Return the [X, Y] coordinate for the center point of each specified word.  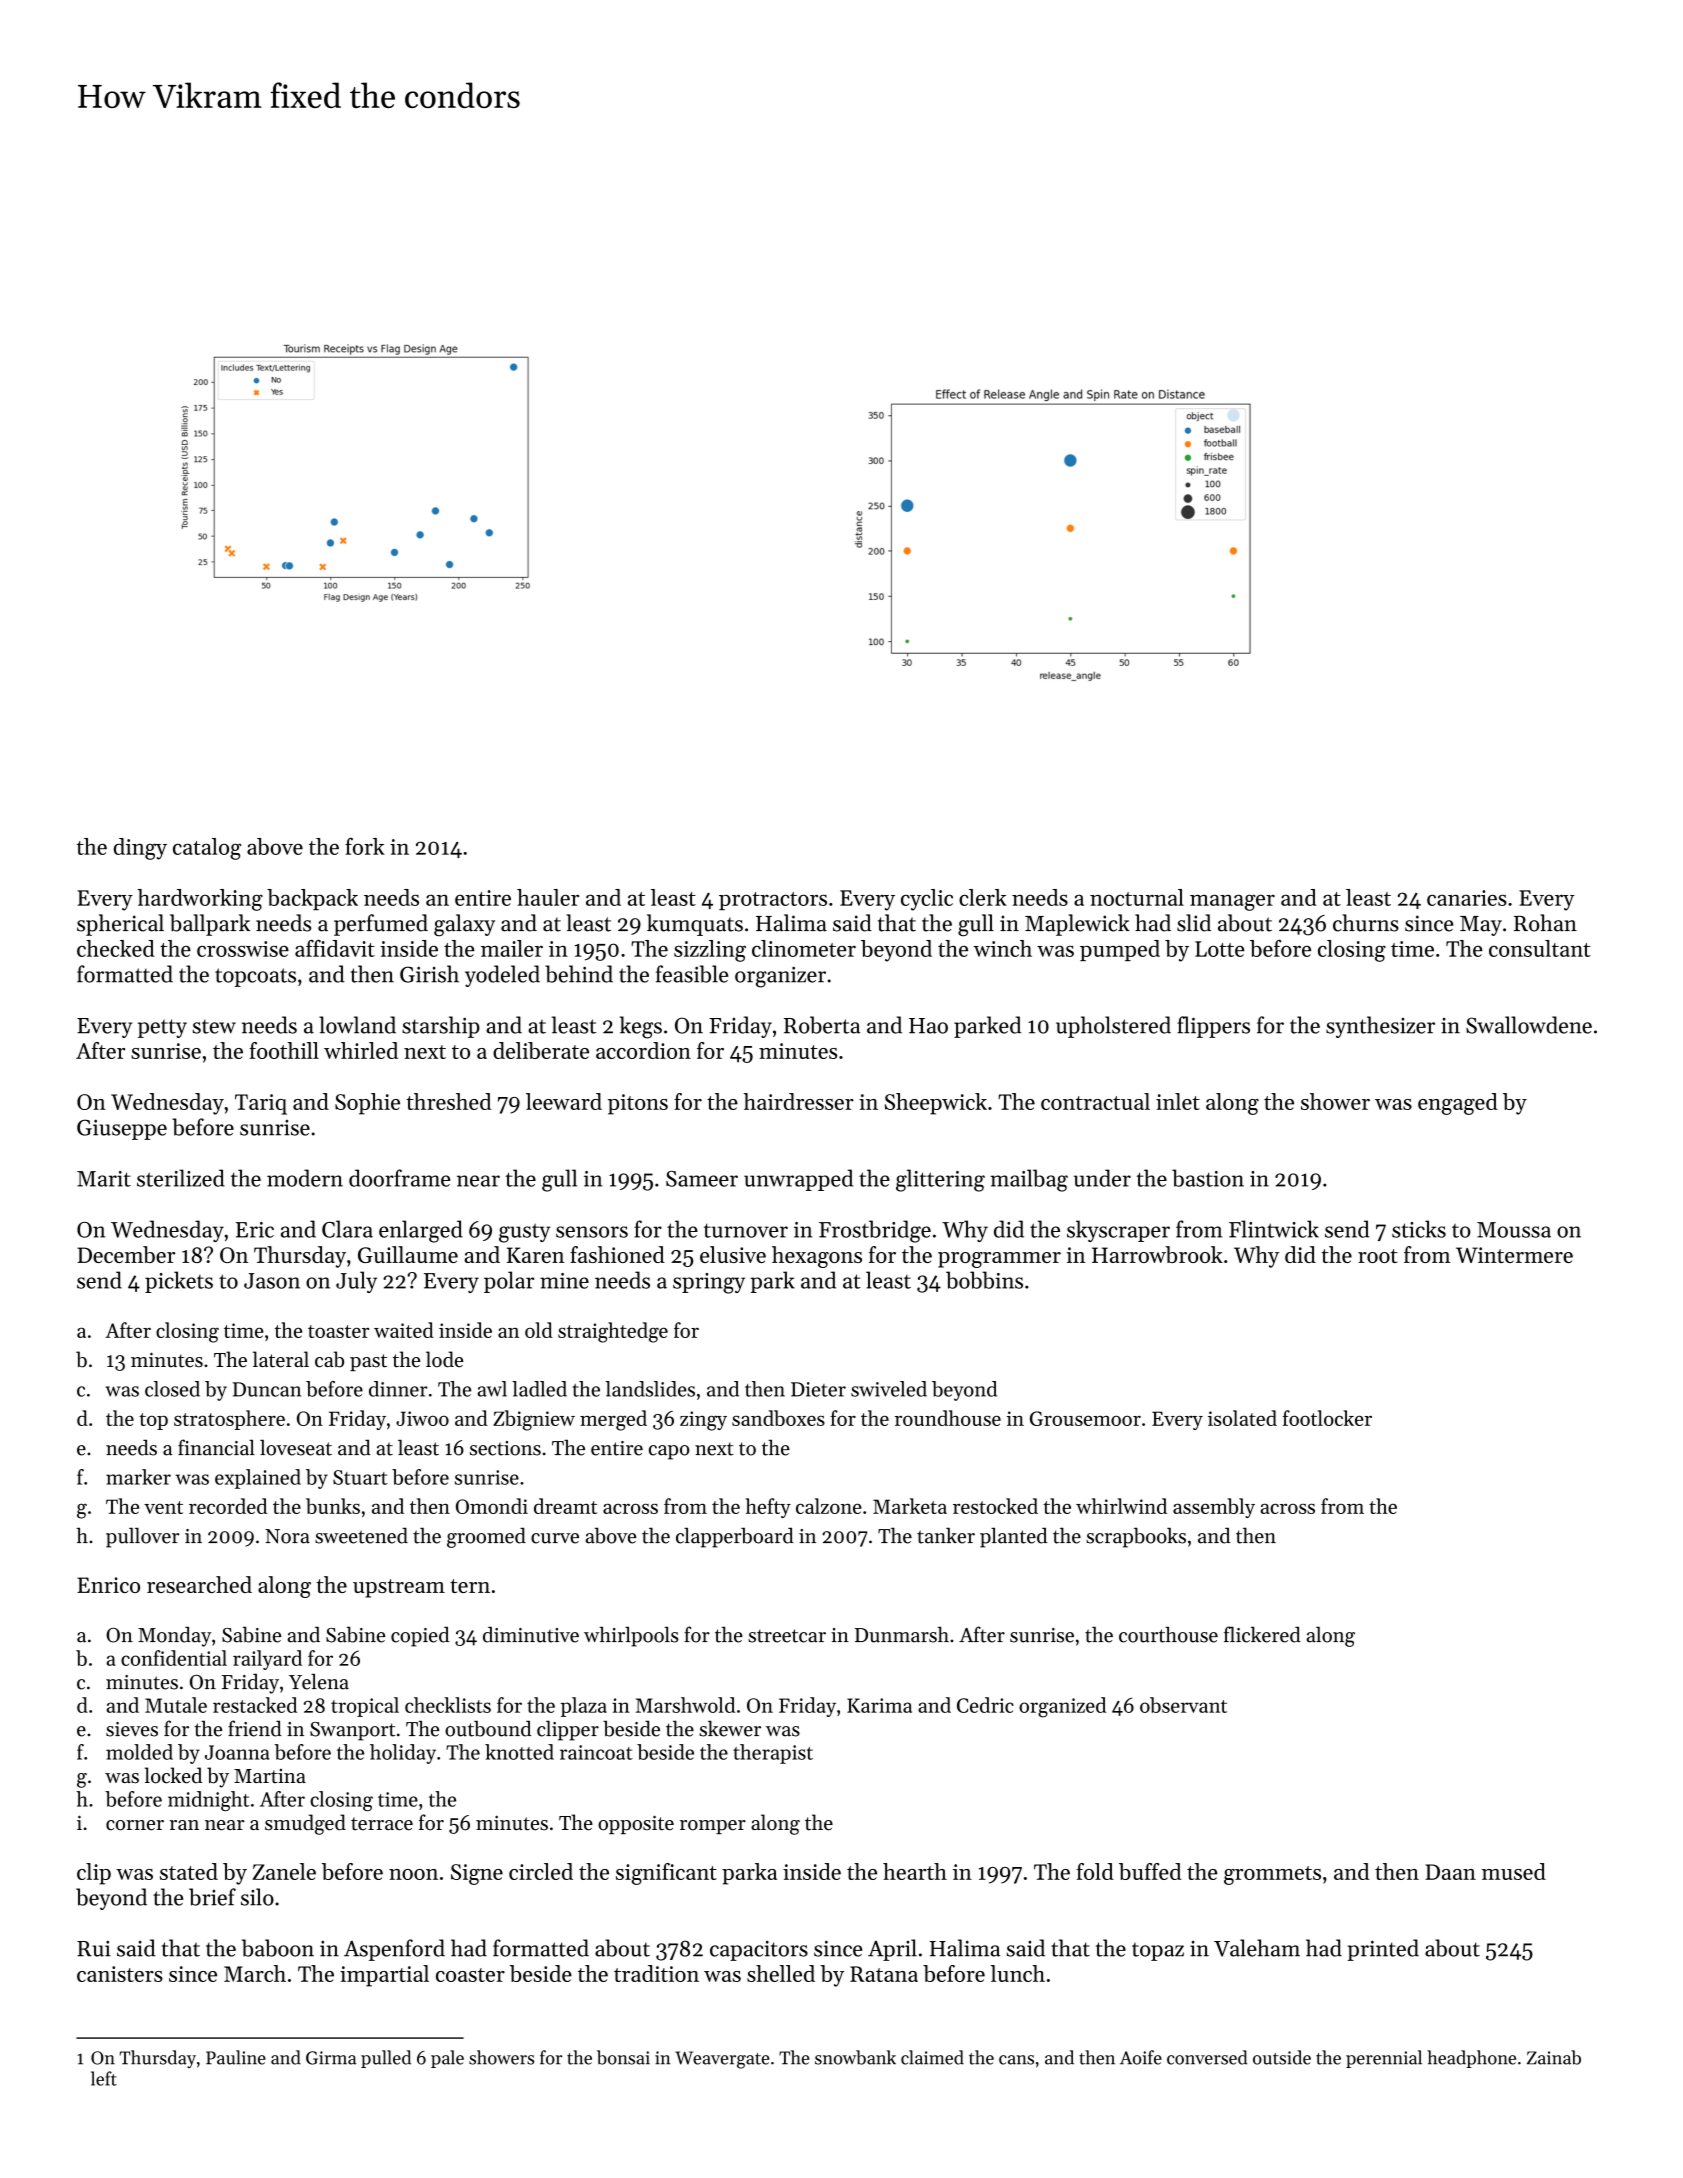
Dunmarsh [902, 1634]
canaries [1467, 898]
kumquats [695, 925]
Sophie [367, 1104]
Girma [331, 2058]
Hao [928, 1026]
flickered [1262, 1634]
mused [1514, 1871]
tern [470, 1586]
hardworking [200, 900]
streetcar [787, 1636]
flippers [1213, 1027]
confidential [174, 1658]
